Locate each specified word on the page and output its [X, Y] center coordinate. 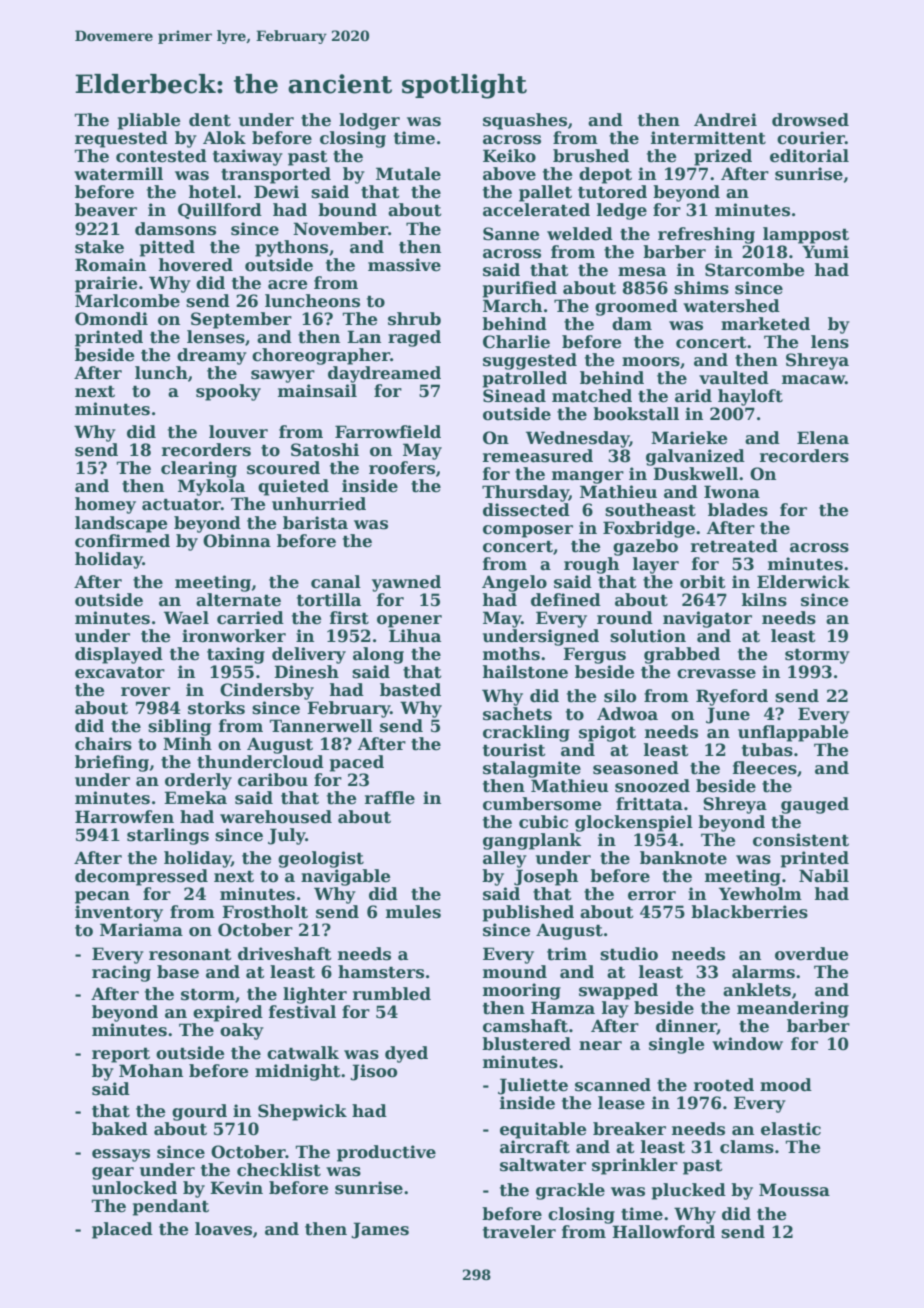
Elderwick [803, 582]
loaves [223, 1229]
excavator [120, 672]
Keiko [509, 156]
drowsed [810, 120]
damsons [175, 229]
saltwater [543, 1165]
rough [591, 565]
